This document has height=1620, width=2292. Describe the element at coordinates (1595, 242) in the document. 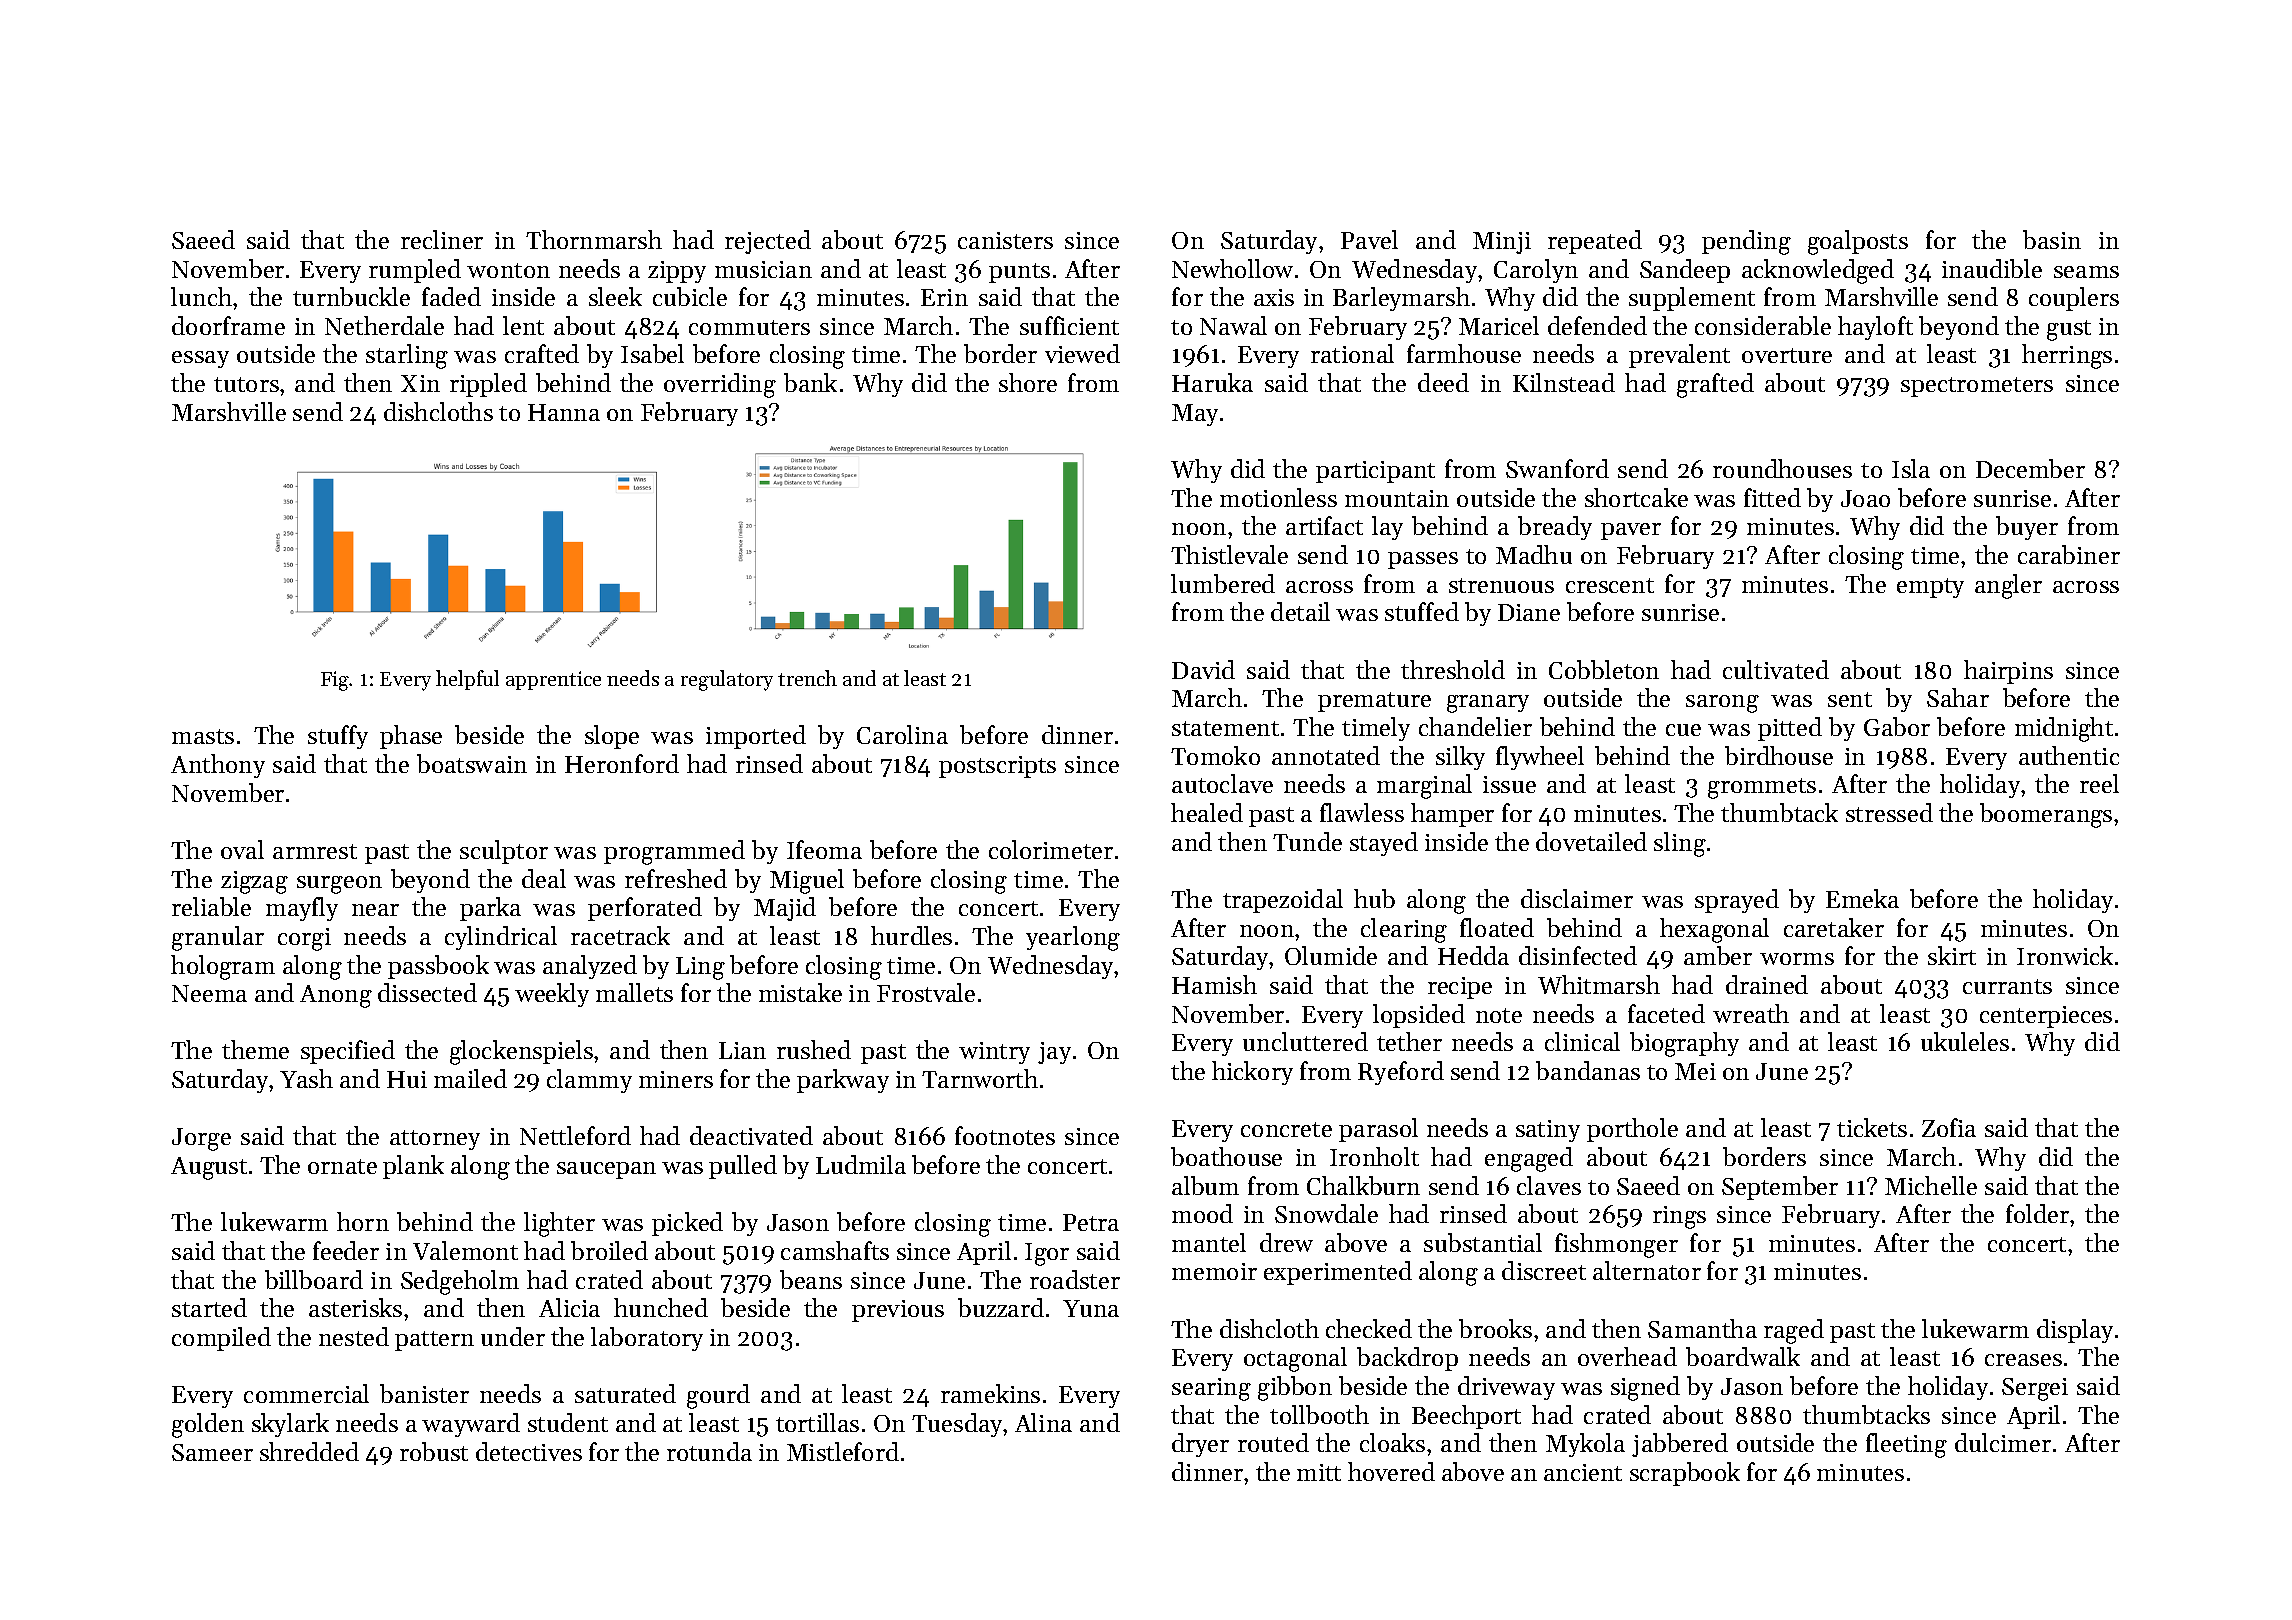

I see `repeated` at that location.
